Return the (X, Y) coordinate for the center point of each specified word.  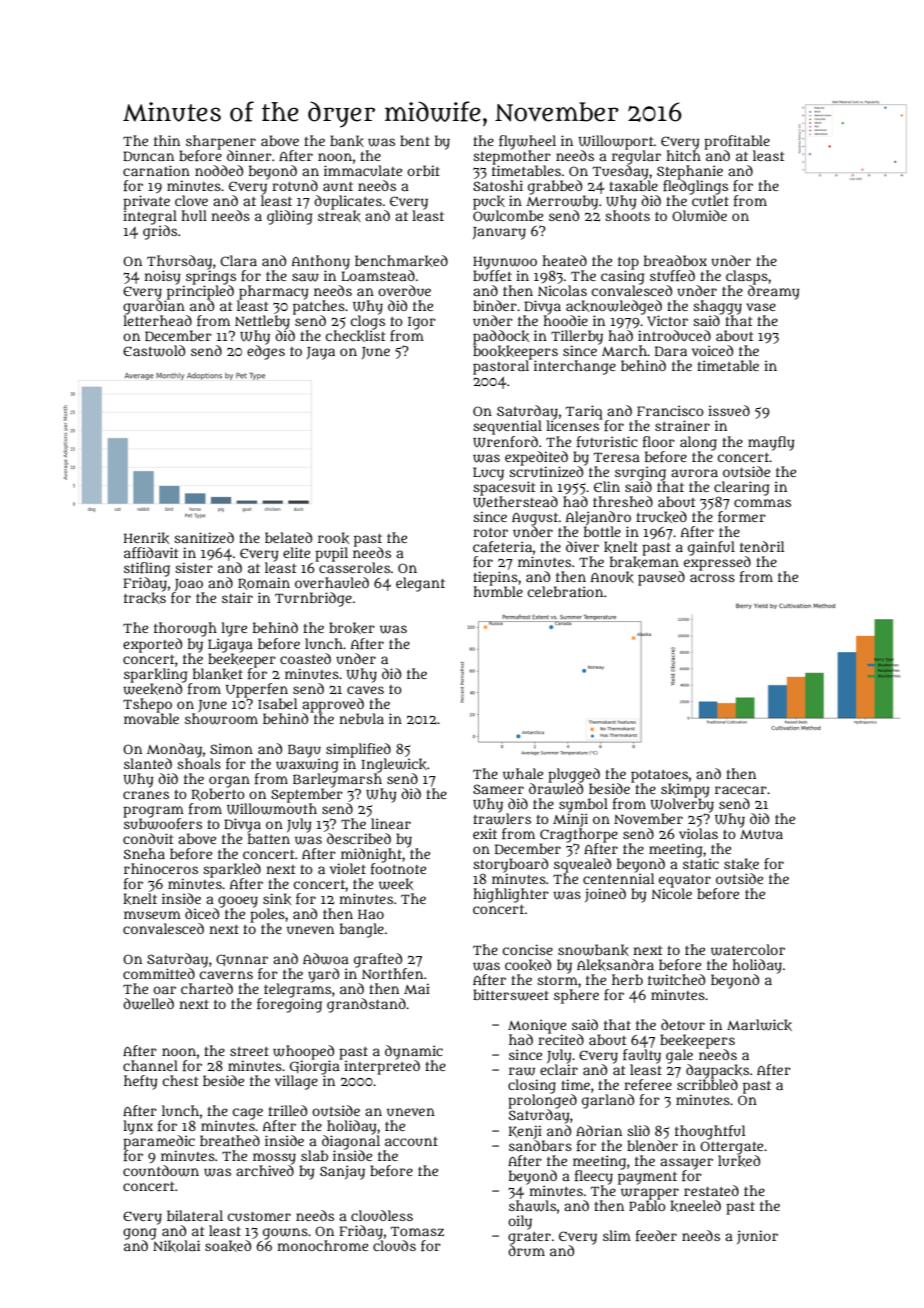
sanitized (204, 537)
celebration (565, 591)
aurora (694, 473)
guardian (154, 307)
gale (679, 1056)
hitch (683, 155)
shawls (532, 1206)
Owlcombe (508, 216)
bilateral (195, 1215)
